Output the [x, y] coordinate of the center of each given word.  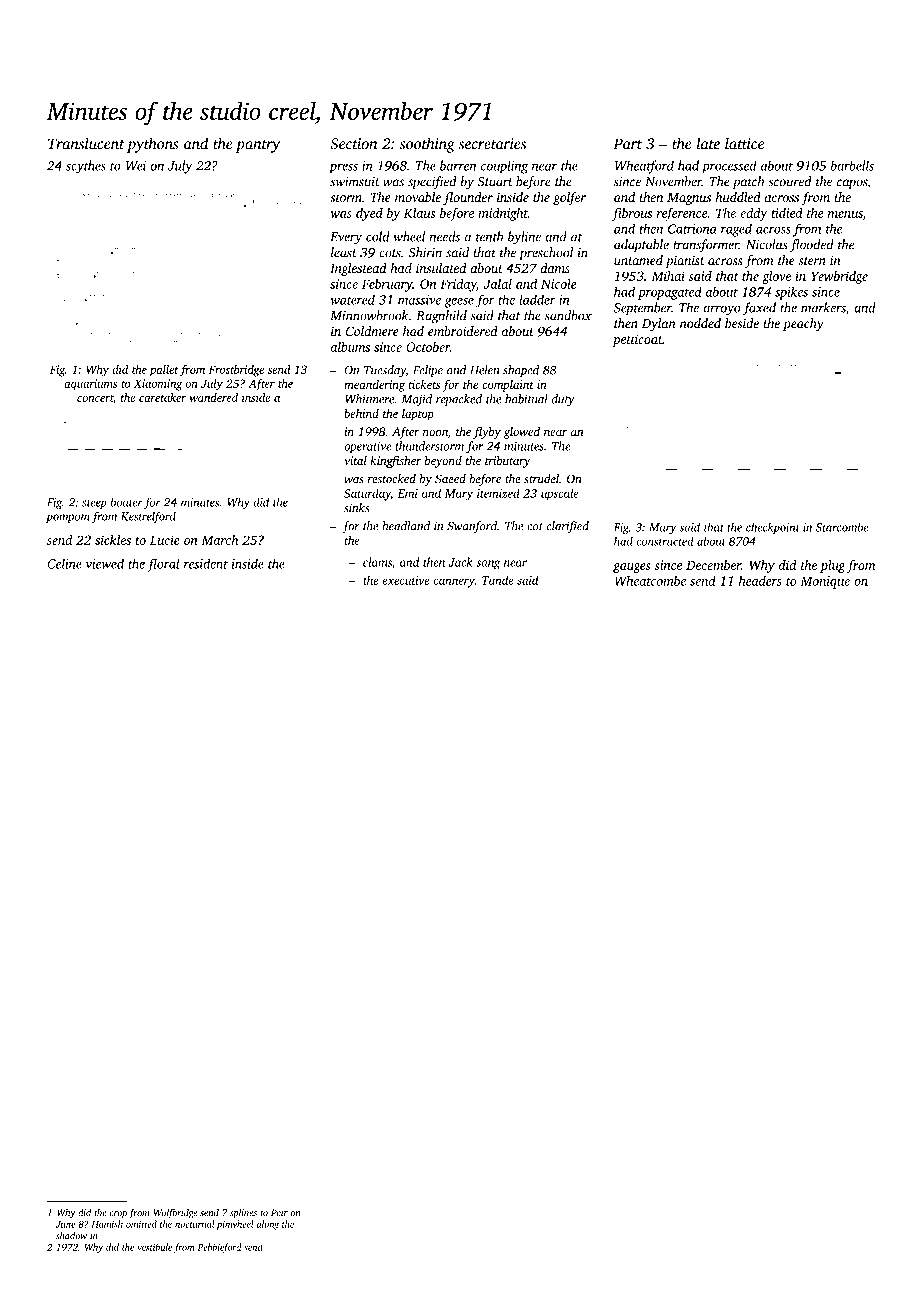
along [267, 1225]
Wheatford [644, 167]
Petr [279, 1212]
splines [243, 1214]
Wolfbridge [175, 1214]
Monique [825, 582]
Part [627, 144]
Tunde [498, 580]
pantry [258, 146]
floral [163, 565]
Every [346, 238]
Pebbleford [219, 1248]
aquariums [90, 385]
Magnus [689, 199]
